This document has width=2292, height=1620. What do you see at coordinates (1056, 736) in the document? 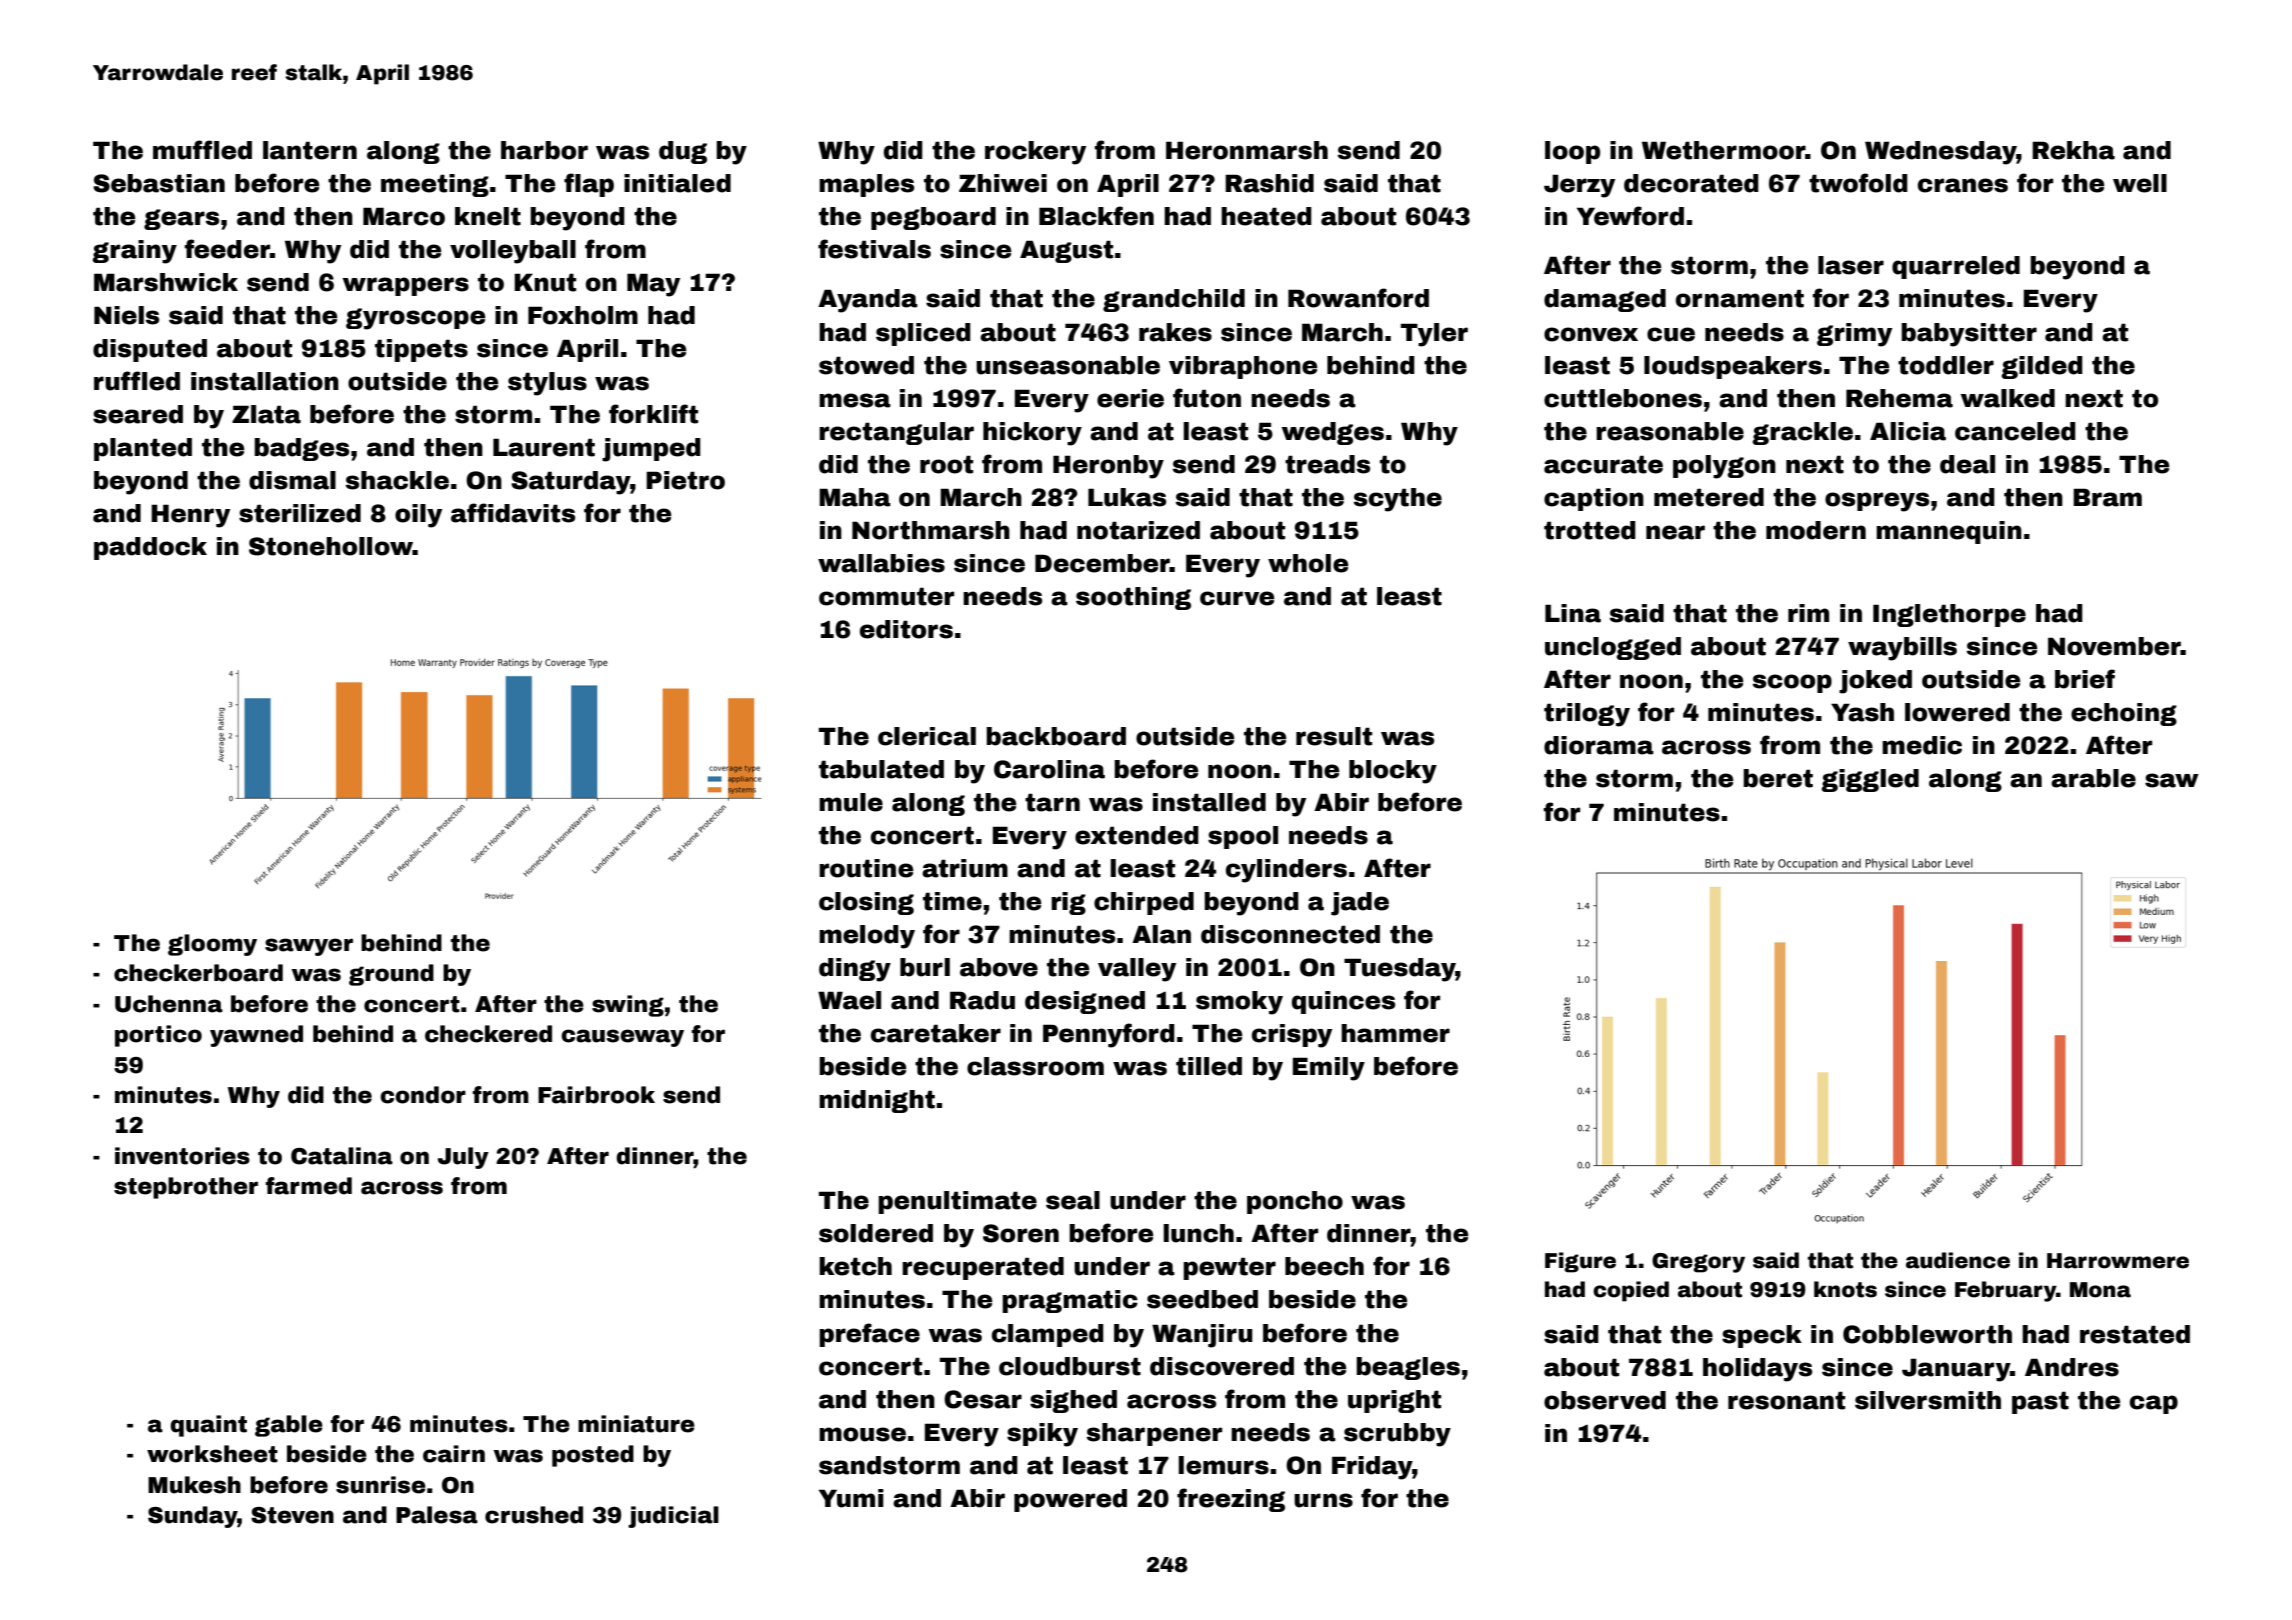
I see `backboard` at bounding box center [1056, 736].
